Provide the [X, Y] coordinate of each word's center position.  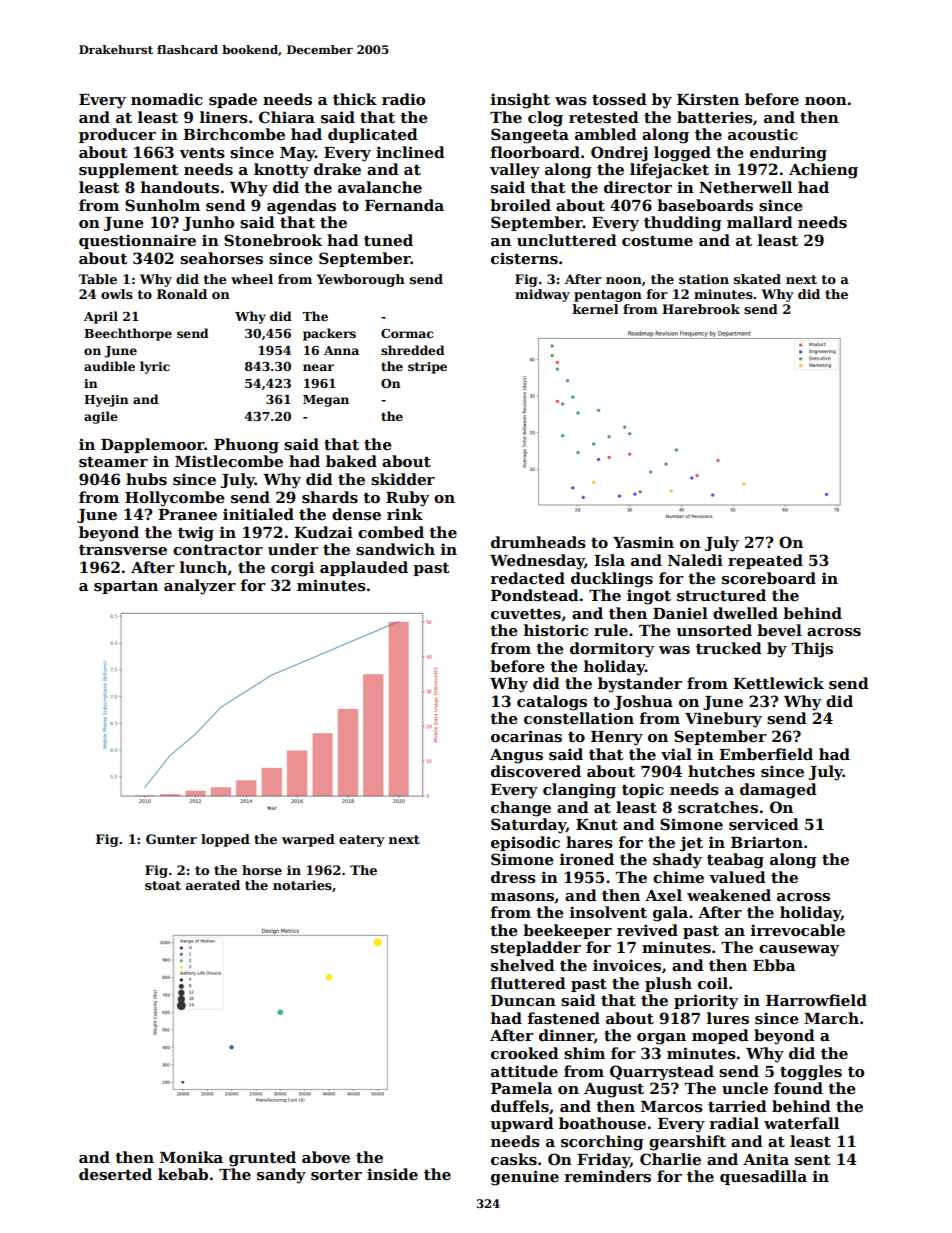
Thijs [812, 650]
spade [233, 100]
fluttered [528, 983]
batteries [715, 117]
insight [520, 101]
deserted [115, 1174]
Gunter [171, 839]
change [521, 809]
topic [643, 790]
